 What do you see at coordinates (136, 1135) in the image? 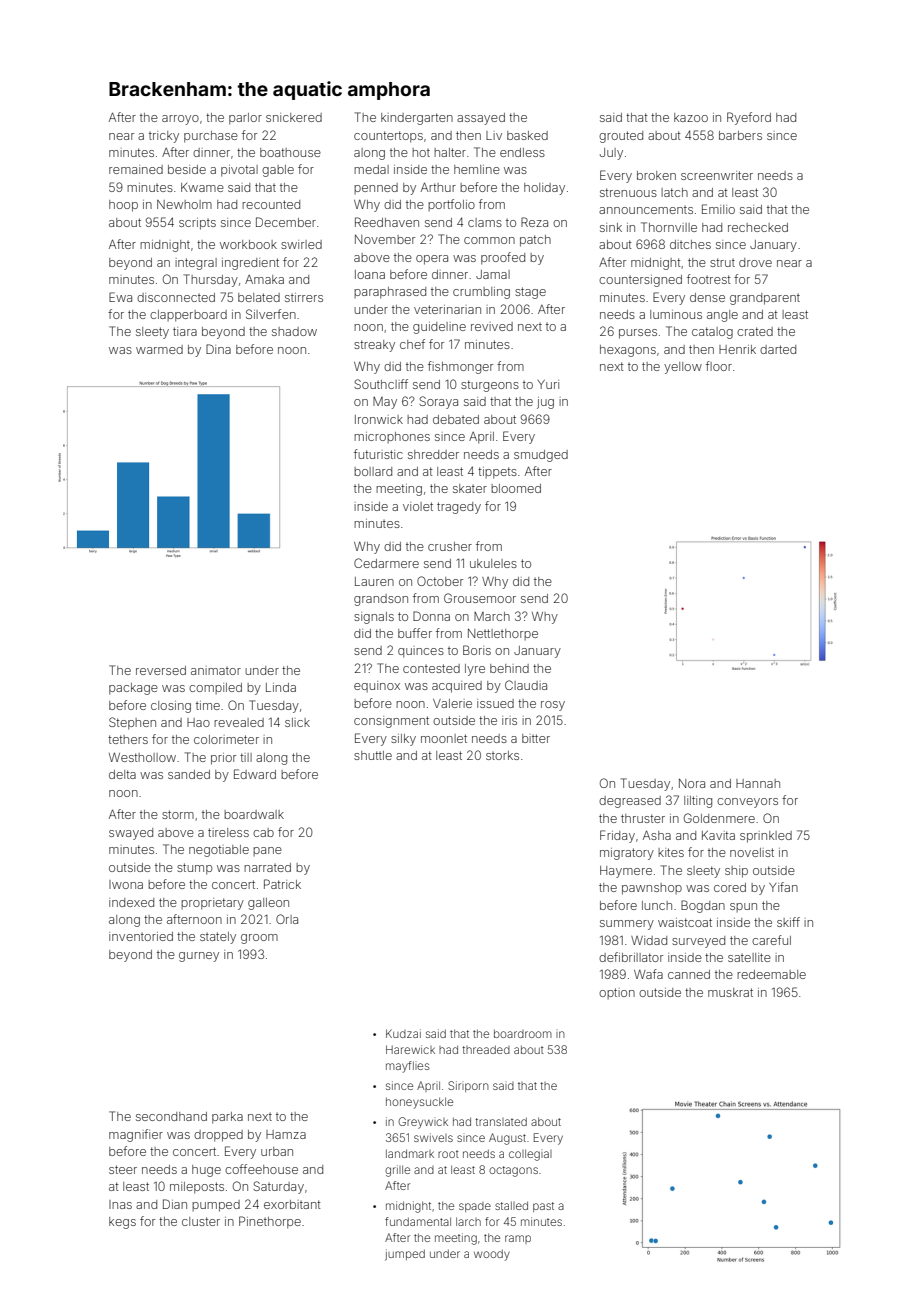
I see `magnifier` at bounding box center [136, 1135].
